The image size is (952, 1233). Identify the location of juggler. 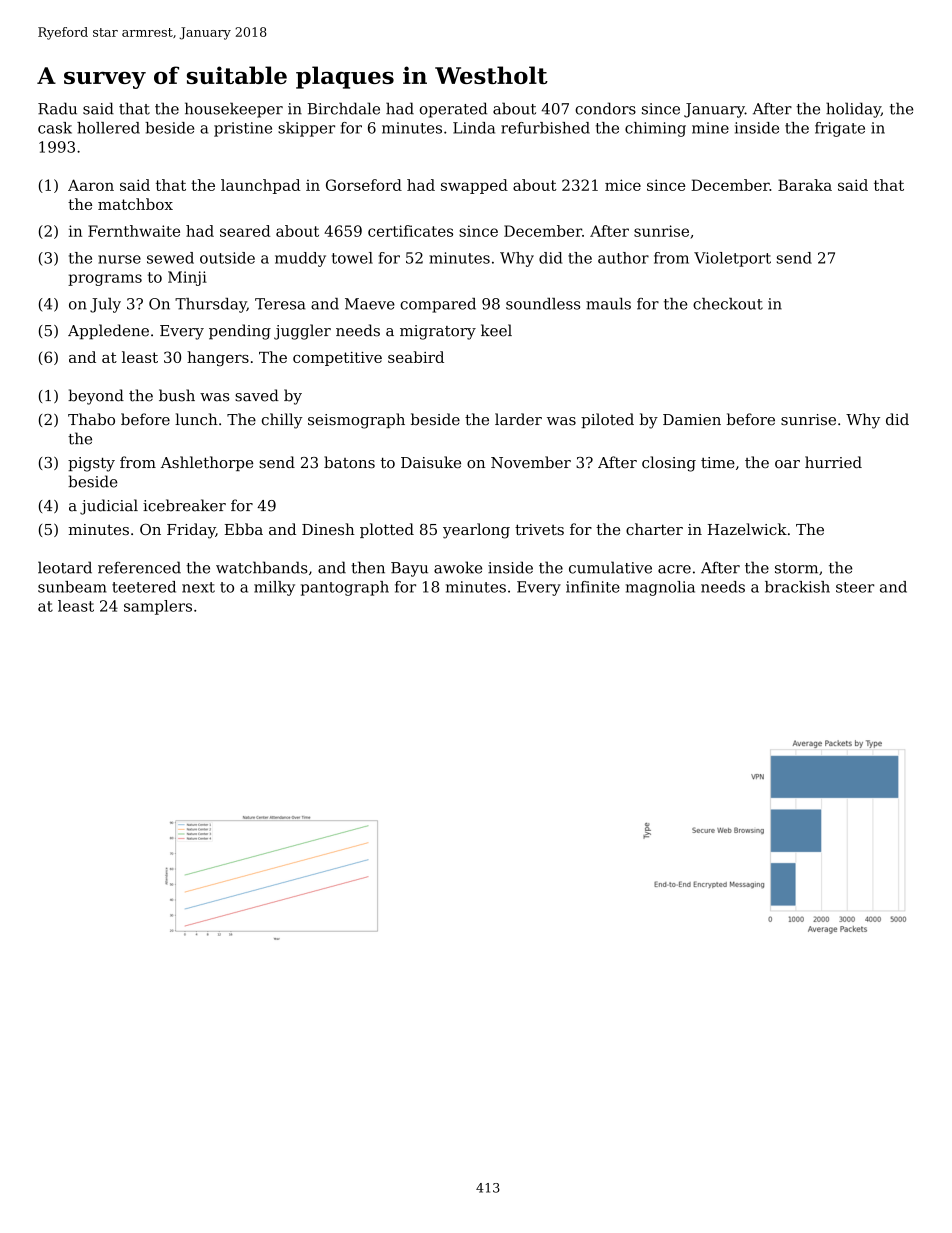
(302, 332).
